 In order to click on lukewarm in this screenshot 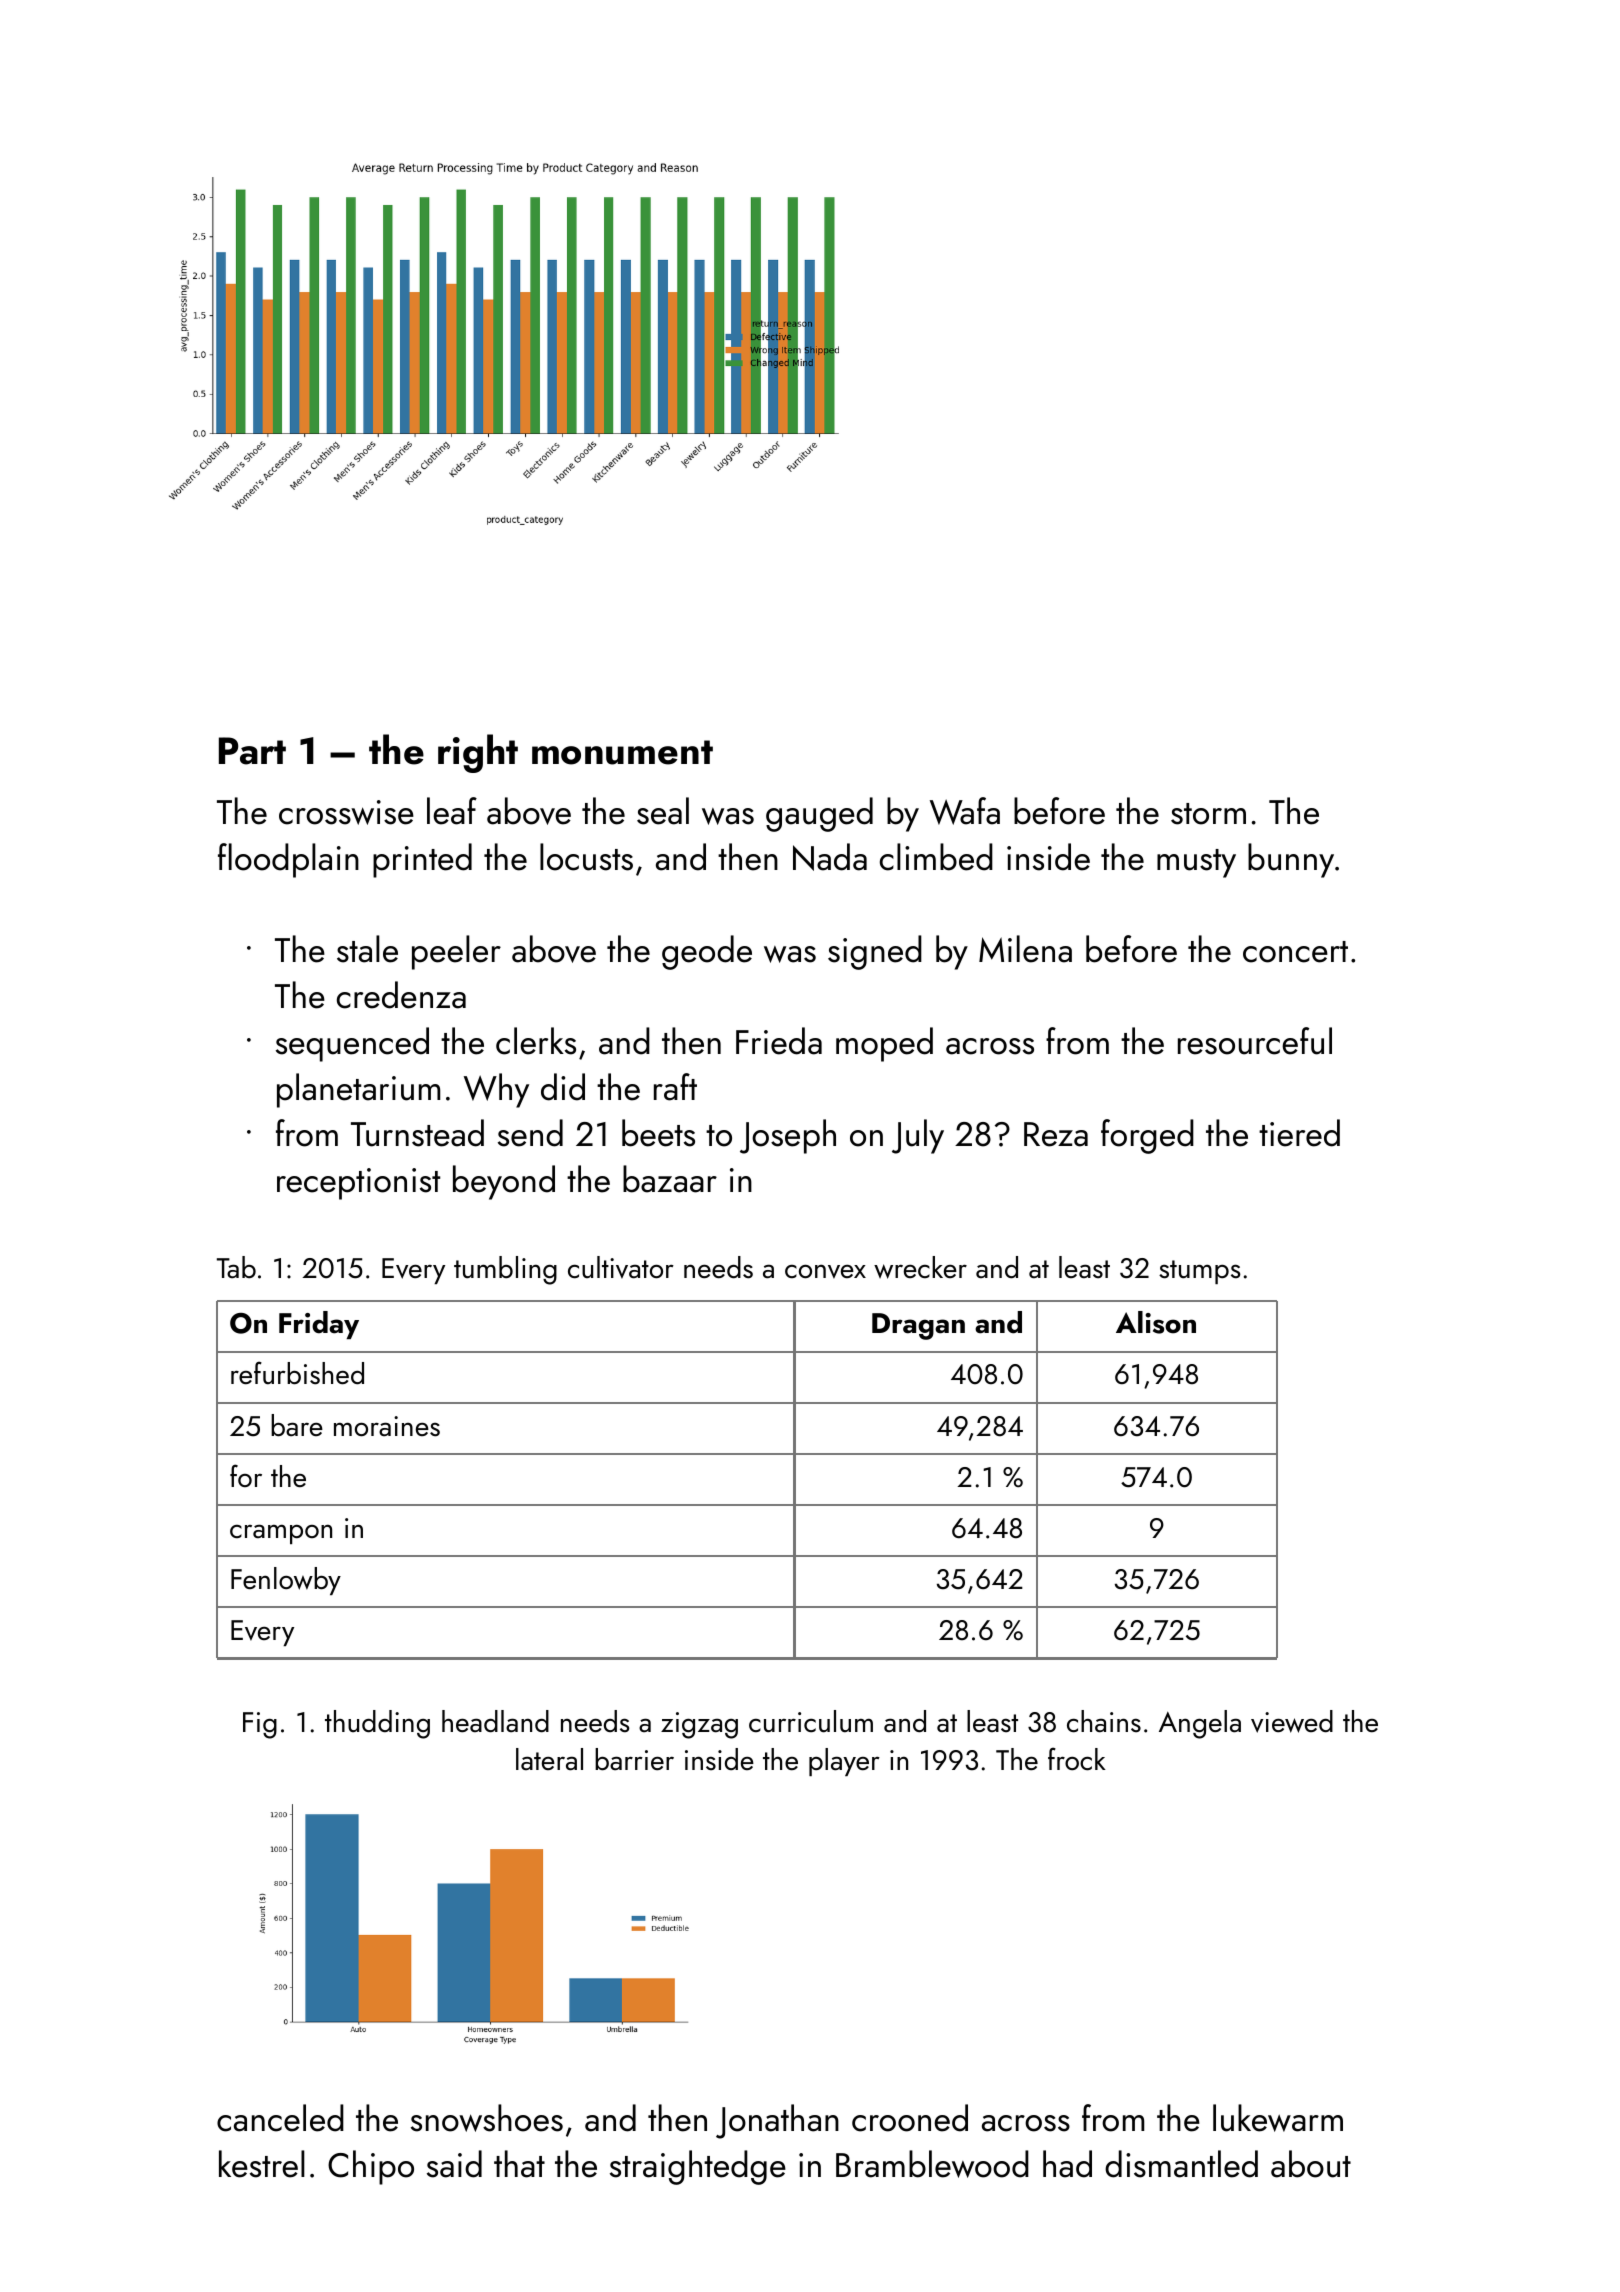, I will do `click(1278, 2118)`.
